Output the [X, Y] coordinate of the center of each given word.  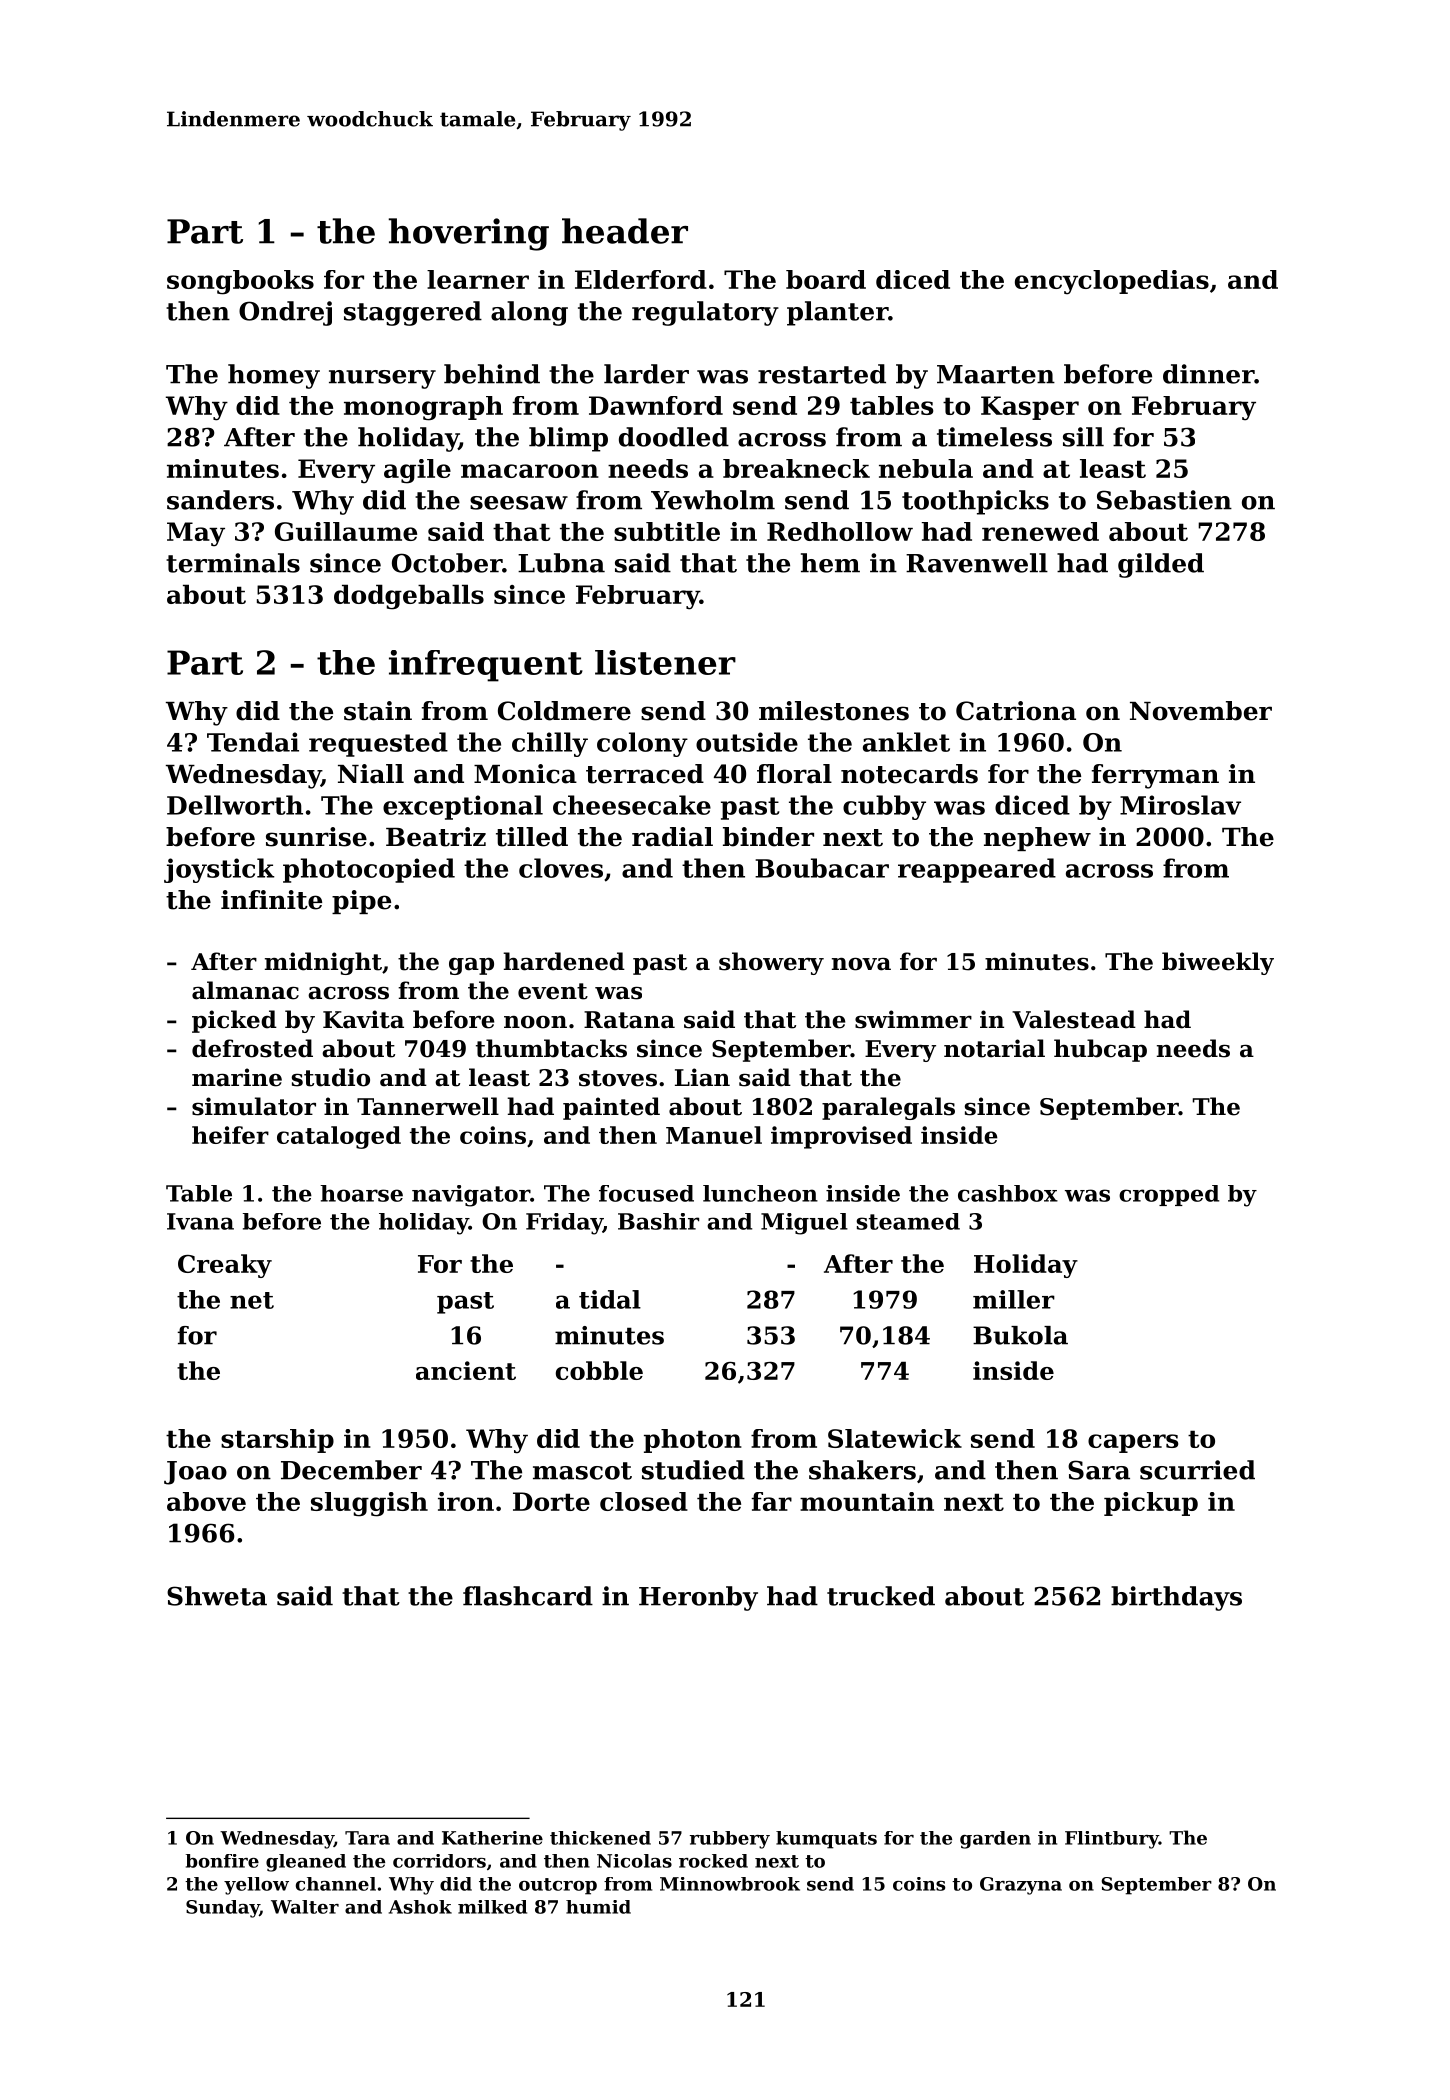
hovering [468, 234]
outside [747, 742]
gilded [1161, 565]
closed [644, 1501]
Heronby [698, 1598]
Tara [367, 1838]
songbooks [240, 282]
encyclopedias [1112, 282]
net [252, 1300]
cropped [1169, 1195]
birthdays [1176, 1598]
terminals [233, 563]
